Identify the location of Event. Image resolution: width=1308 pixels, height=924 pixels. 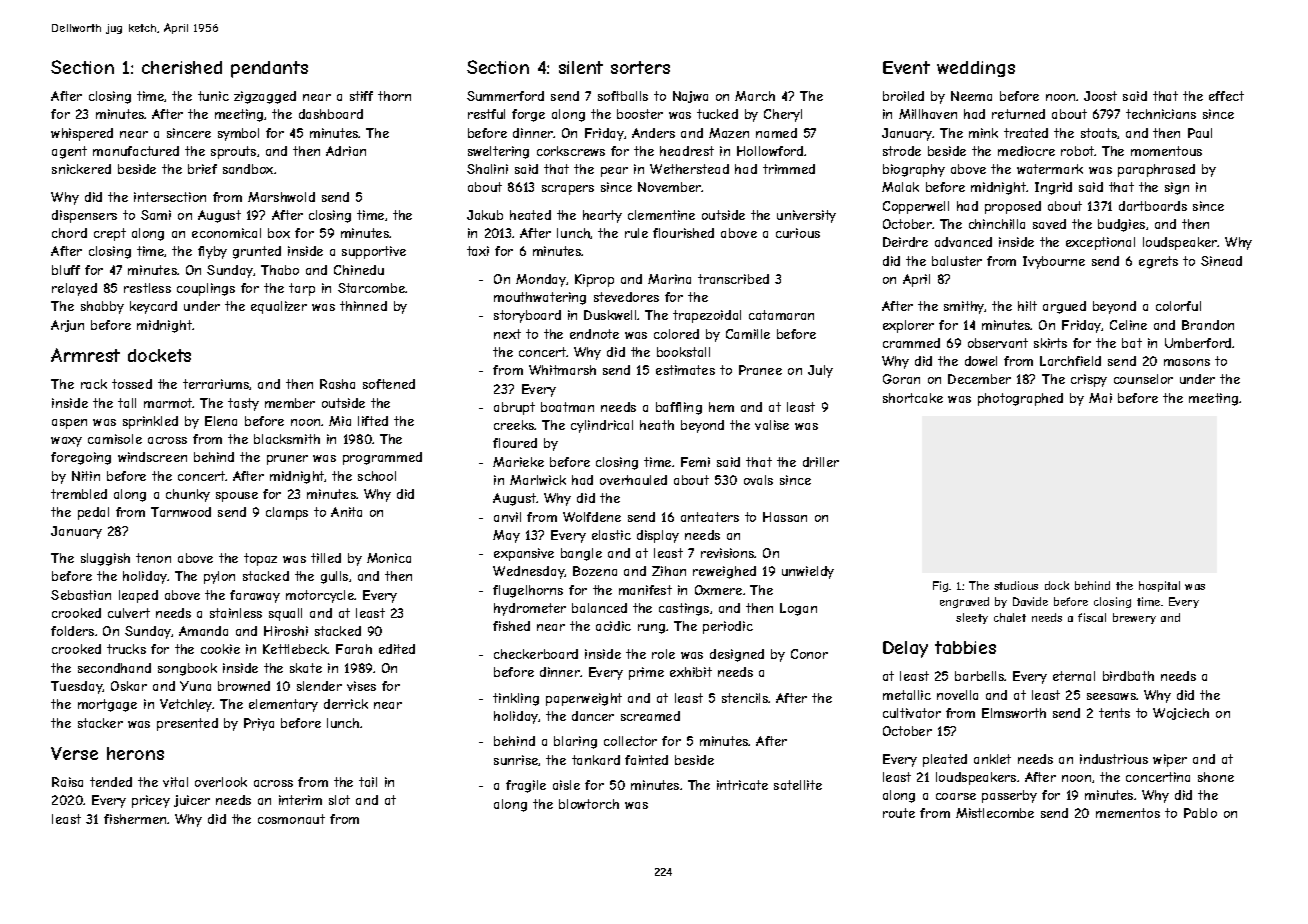
(906, 67).
